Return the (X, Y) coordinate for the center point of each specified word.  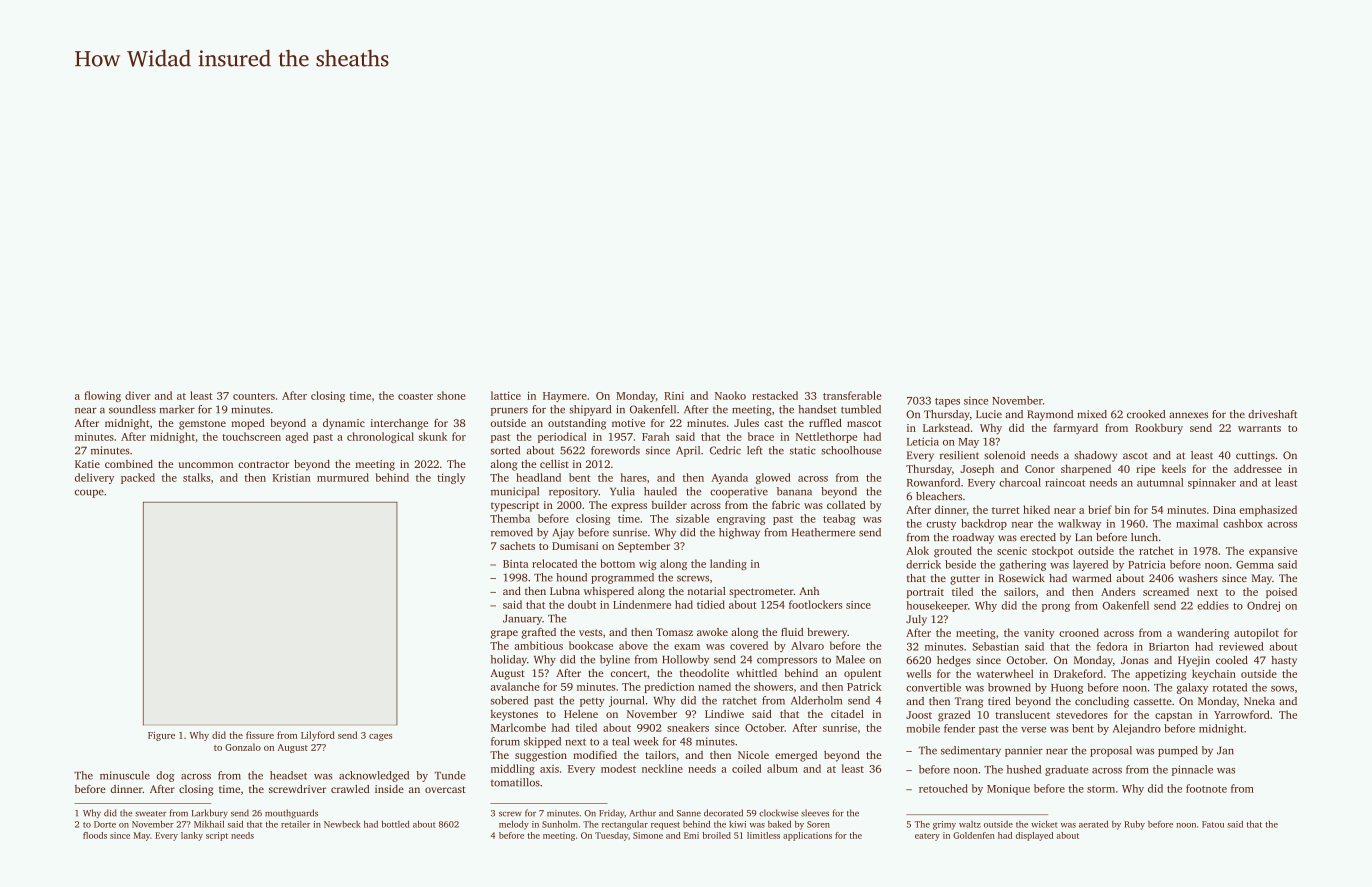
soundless (132, 409)
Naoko (730, 395)
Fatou (1213, 824)
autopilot (1256, 633)
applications (807, 836)
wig (648, 565)
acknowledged (374, 776)
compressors (787, 662)
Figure (161, 736)
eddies (1213, 605)
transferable (852, 395)
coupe (89, 493)
